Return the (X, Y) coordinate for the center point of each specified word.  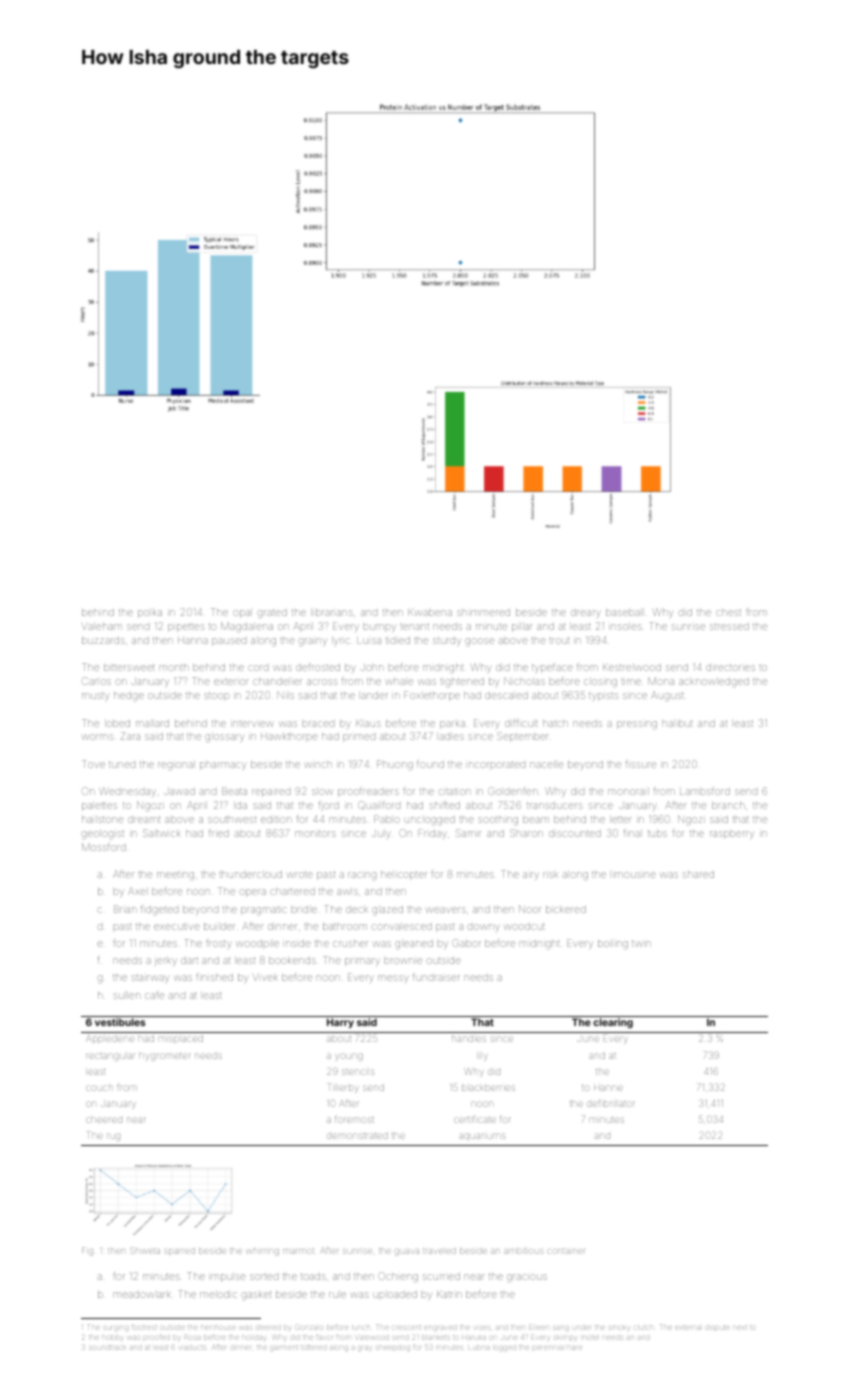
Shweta (145, 1251)
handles (469, 1039)
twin (641, 944)
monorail (628, 791)
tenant (414, 627)
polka (150, 613)
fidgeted (159, 910)
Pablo (387, 819)
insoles (625, 626)
